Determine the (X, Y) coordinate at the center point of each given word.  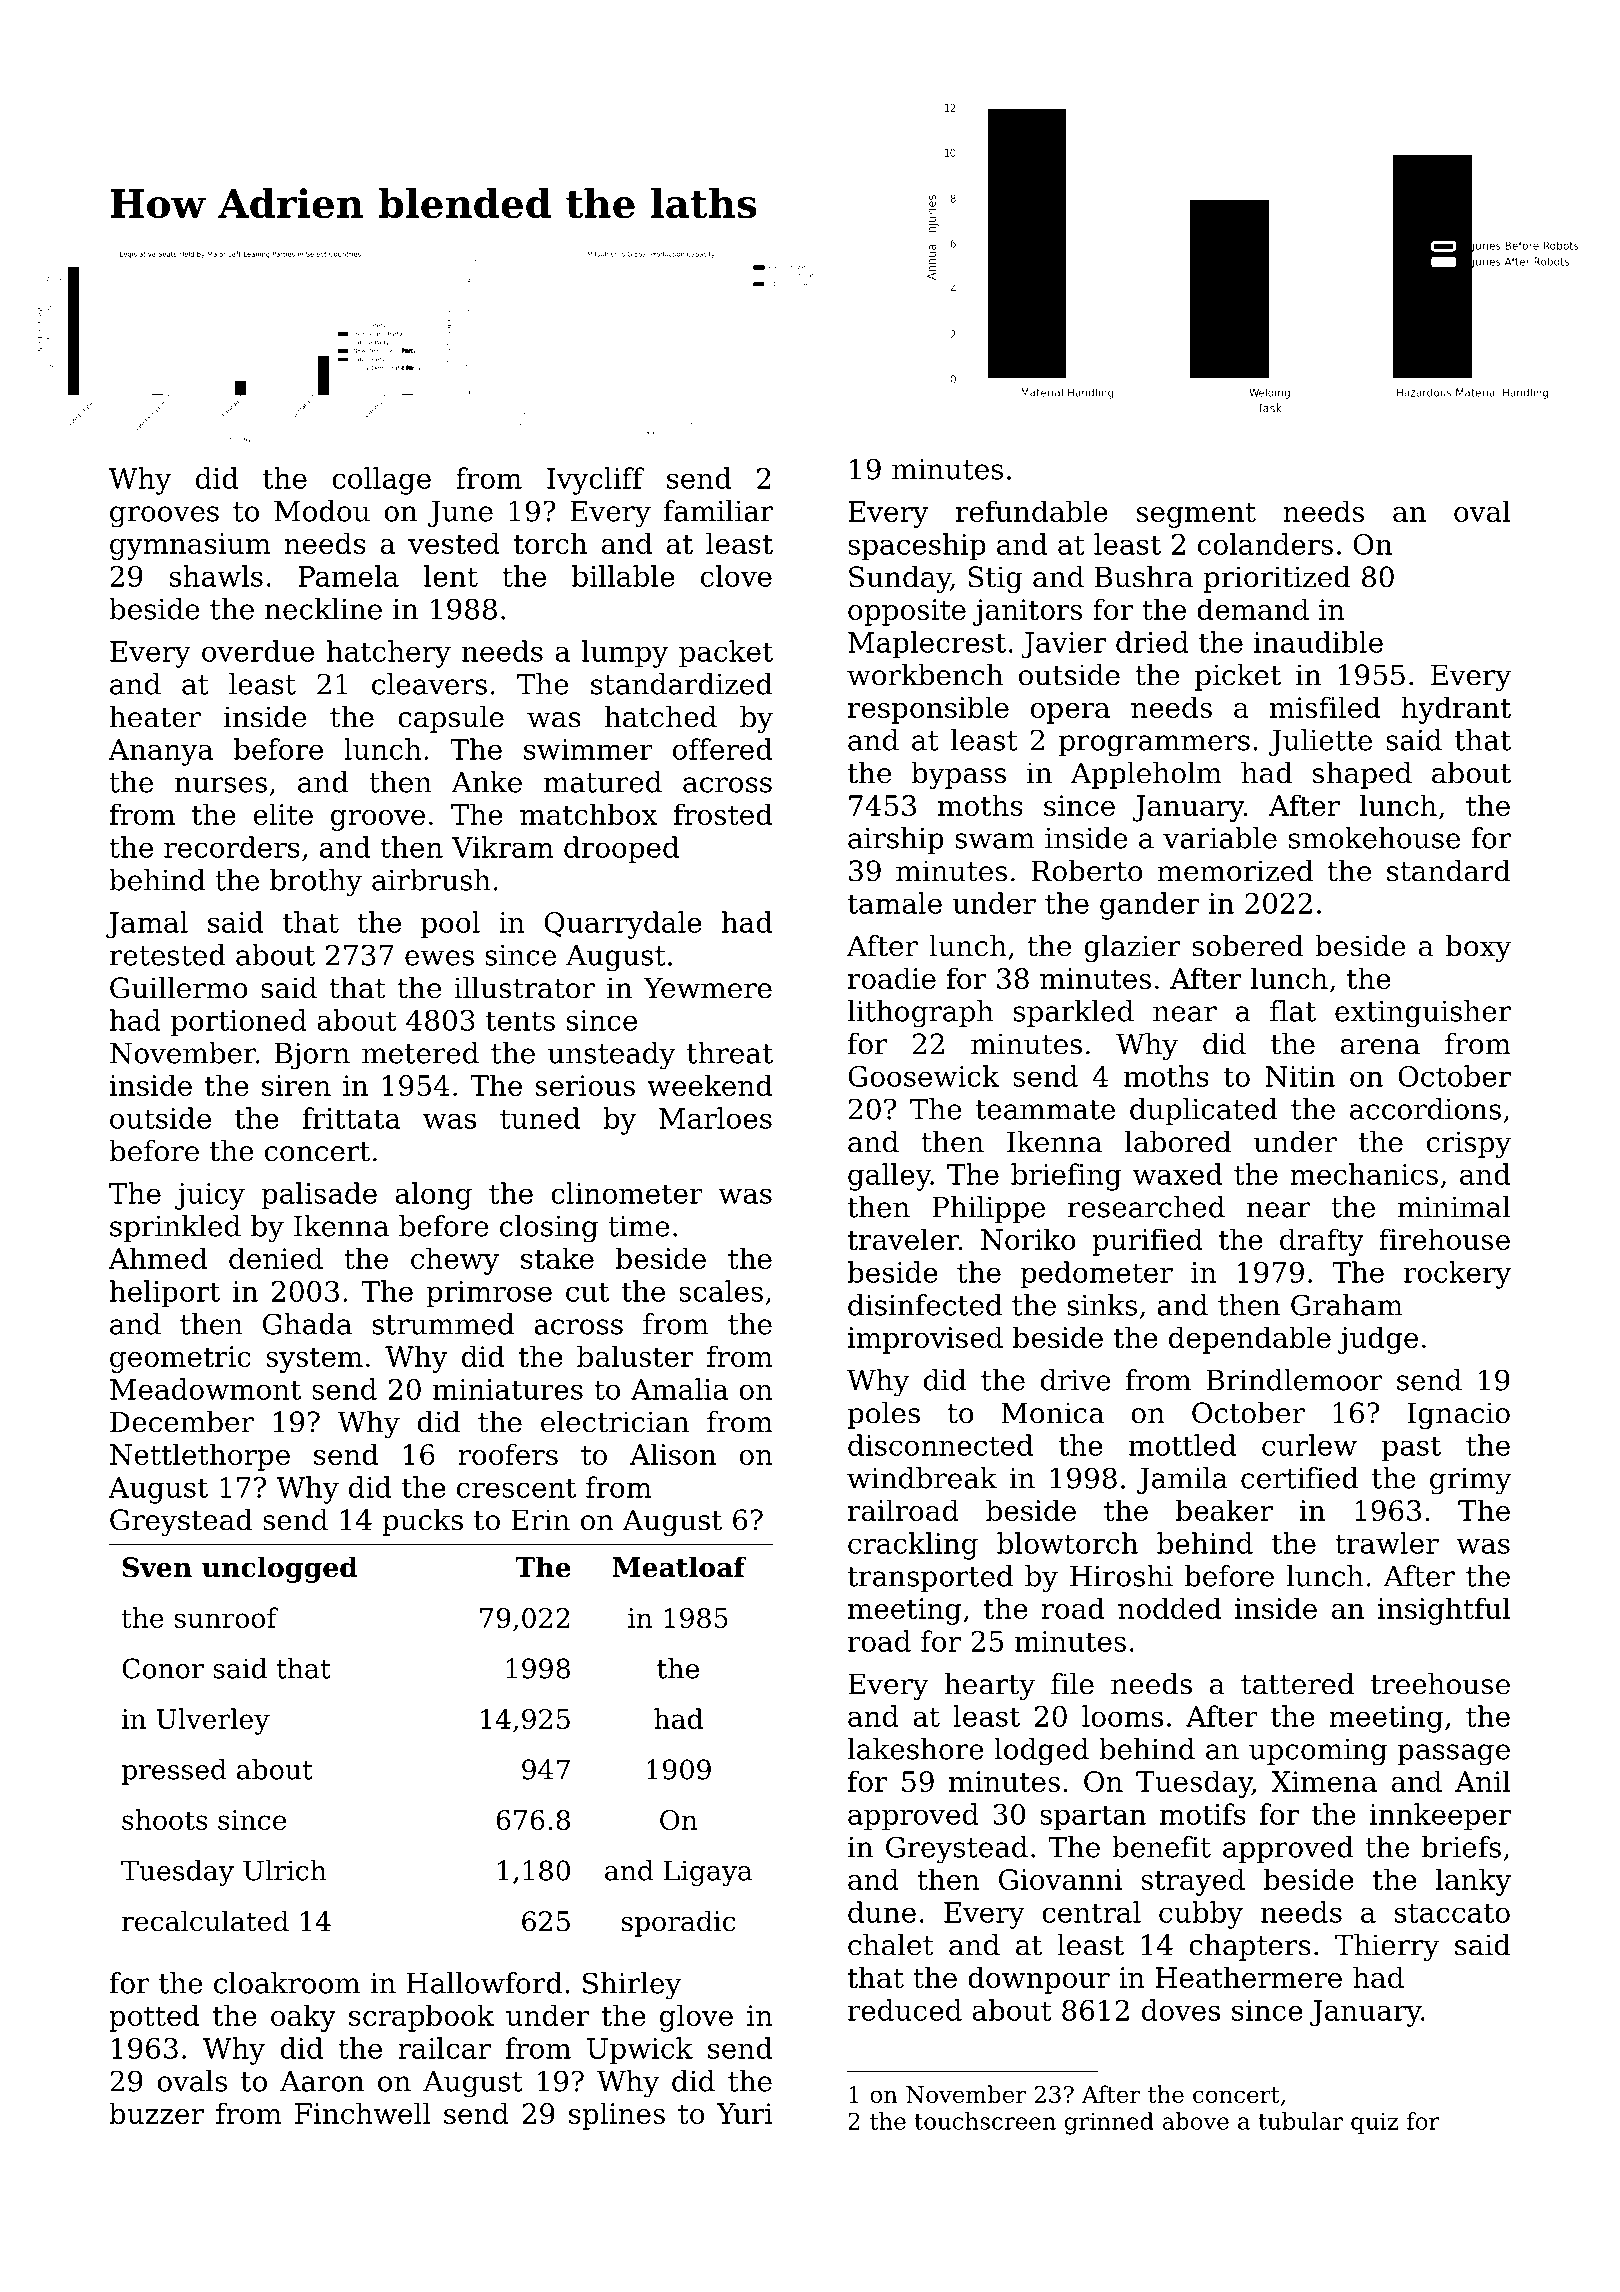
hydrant (1456, 710)
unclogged (280, 1569)
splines (617, 2116)
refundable (1032, 511)
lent (451, 576)
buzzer (156, 2113)
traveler (903, 1239)
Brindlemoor (1295, 1380)
